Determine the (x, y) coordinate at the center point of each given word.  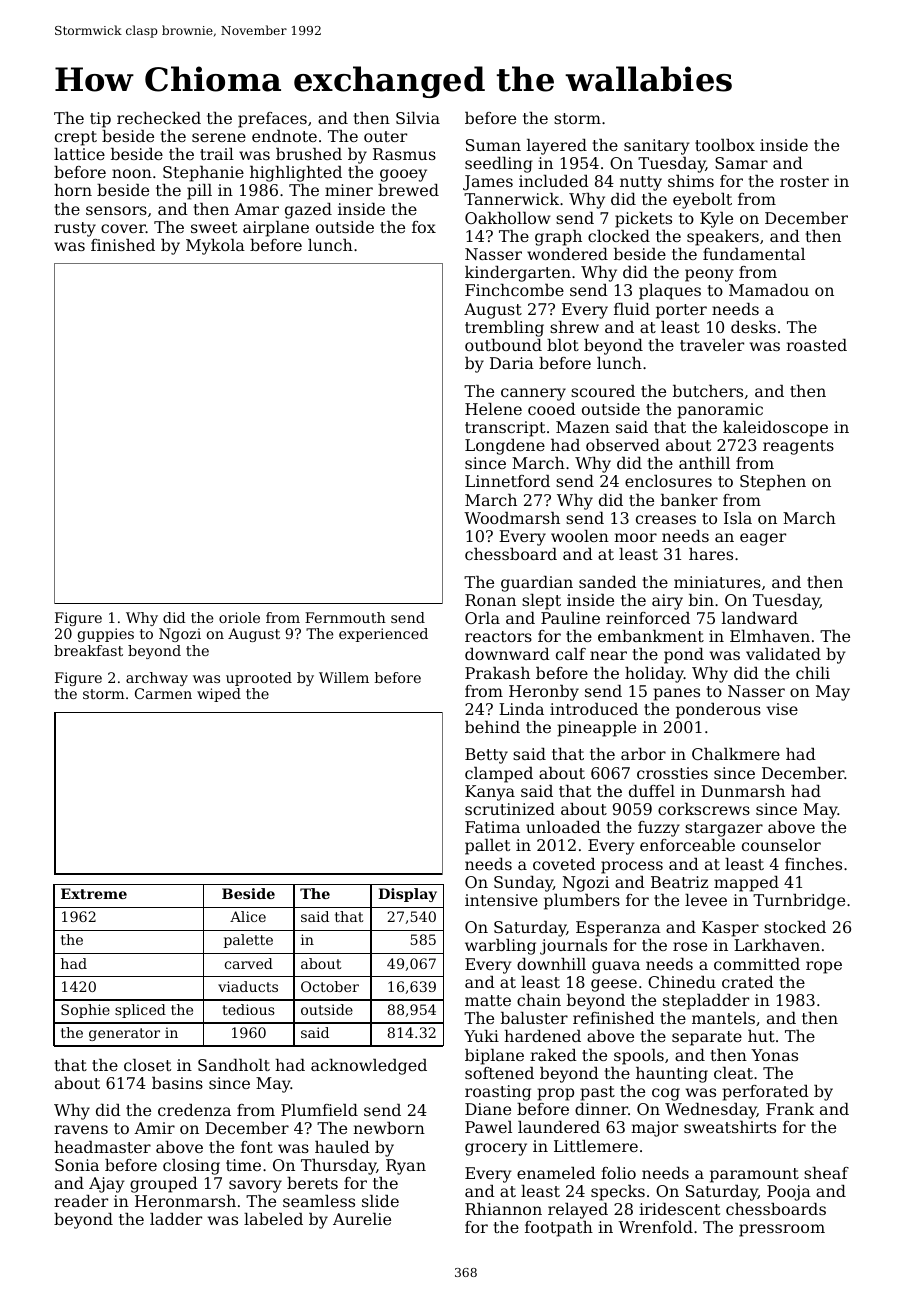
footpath (559, 1229)
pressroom (782, 1230)
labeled (273, 1219)
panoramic (720, 411)
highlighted (296, 174)
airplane (276, 229)
